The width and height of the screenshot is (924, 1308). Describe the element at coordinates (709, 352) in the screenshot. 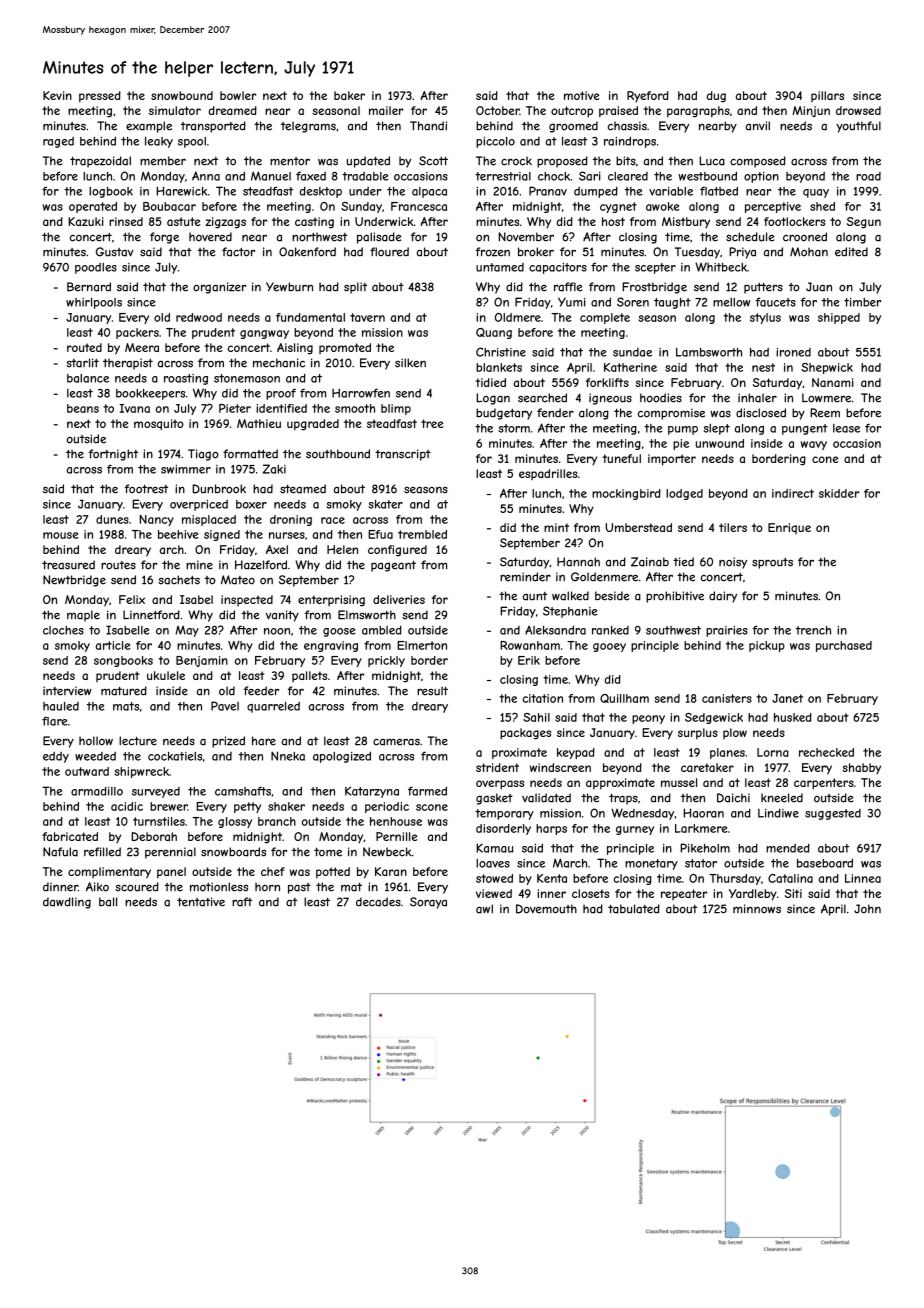

I see `Lambsworth` at that location.
